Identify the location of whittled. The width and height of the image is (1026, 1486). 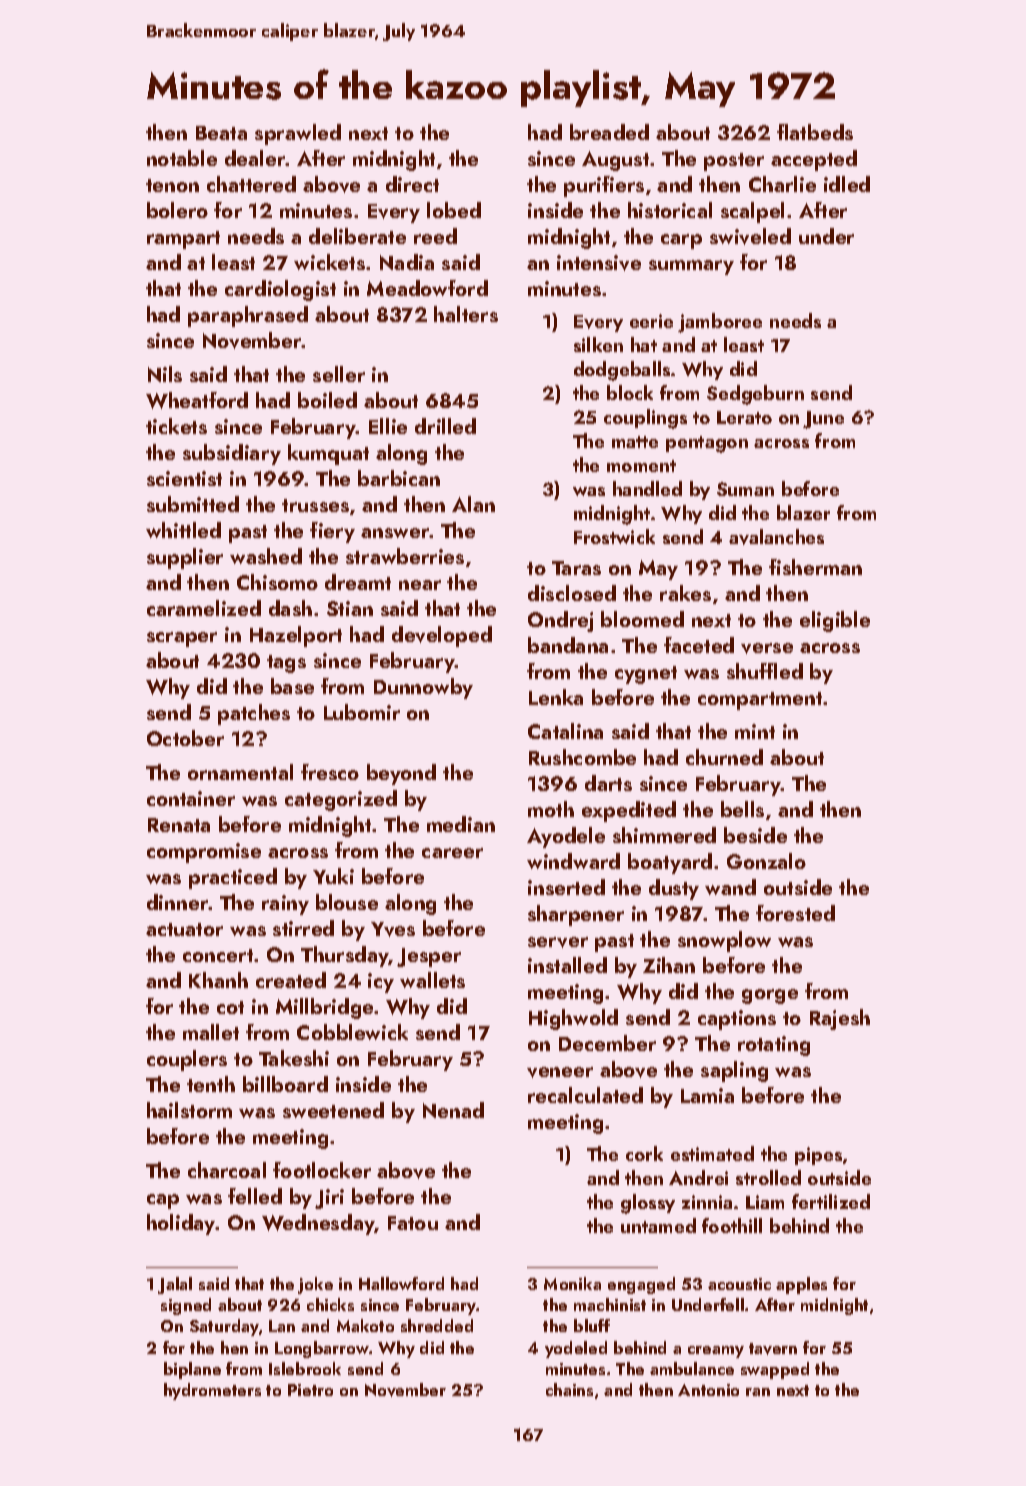
(183, 530).
